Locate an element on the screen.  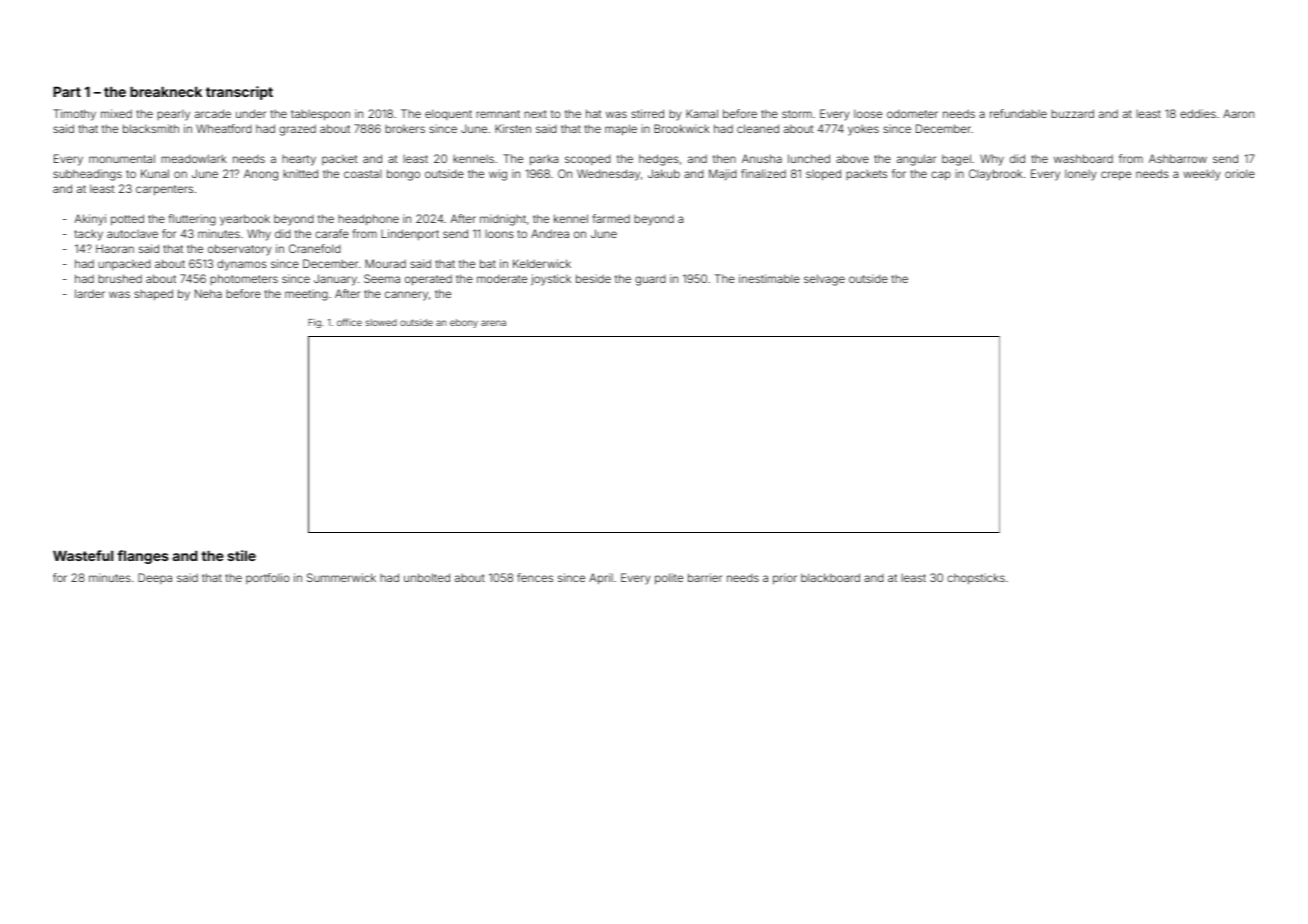
subheadings is located at coordinates (87, 175).
